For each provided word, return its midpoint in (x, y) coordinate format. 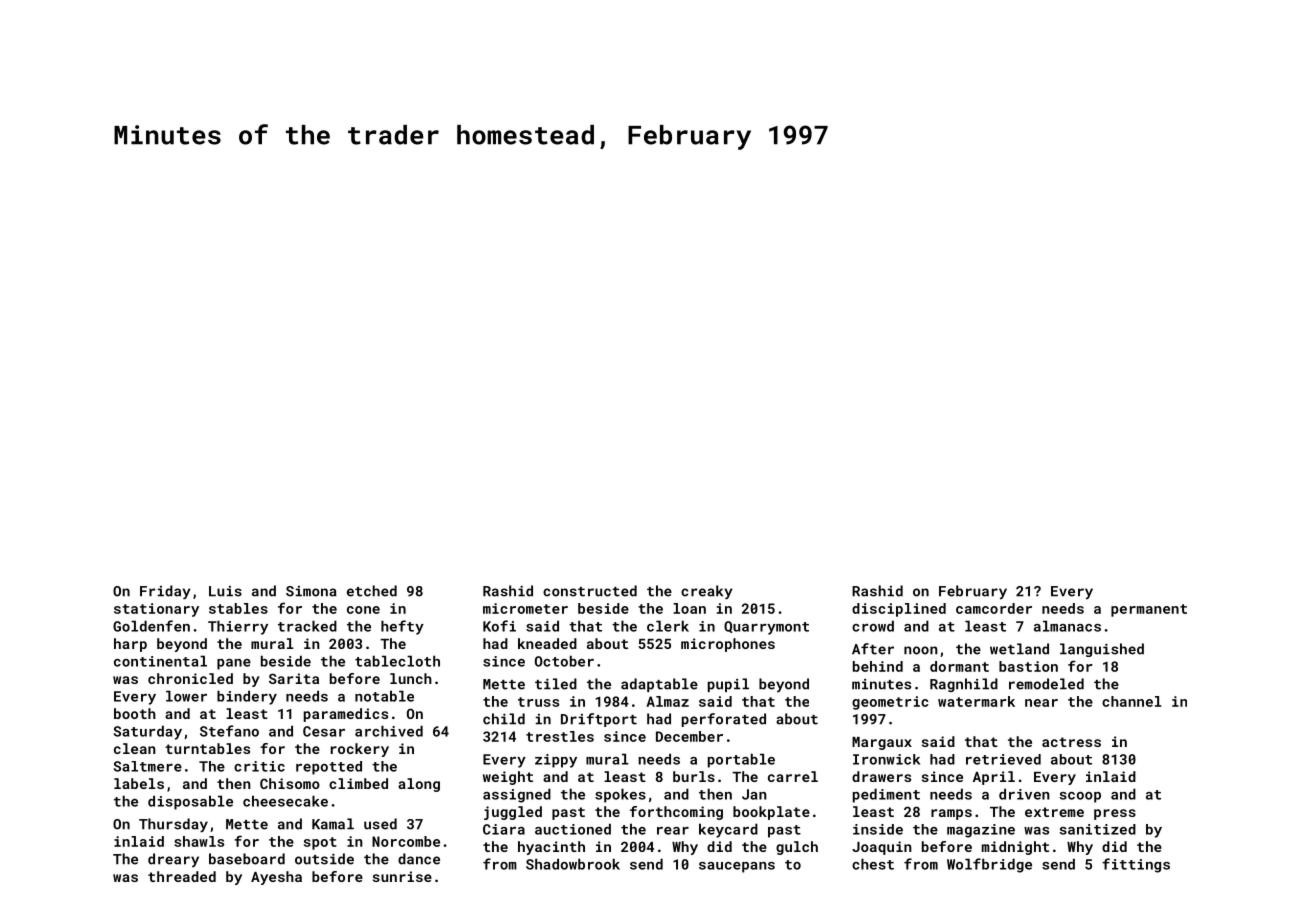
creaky (706, 592)
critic (259, 766)
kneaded (547, 643)
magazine (981, 831)
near (1041, 703)
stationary (156, 610)
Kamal (333, 824)
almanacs (1067, 626)
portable (741, 760)
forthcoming (676, 813)
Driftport (599, 720)
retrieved (1003, 759)
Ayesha (276, 878)
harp (130, 645)
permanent (1149, 610)
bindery (247, 697)
